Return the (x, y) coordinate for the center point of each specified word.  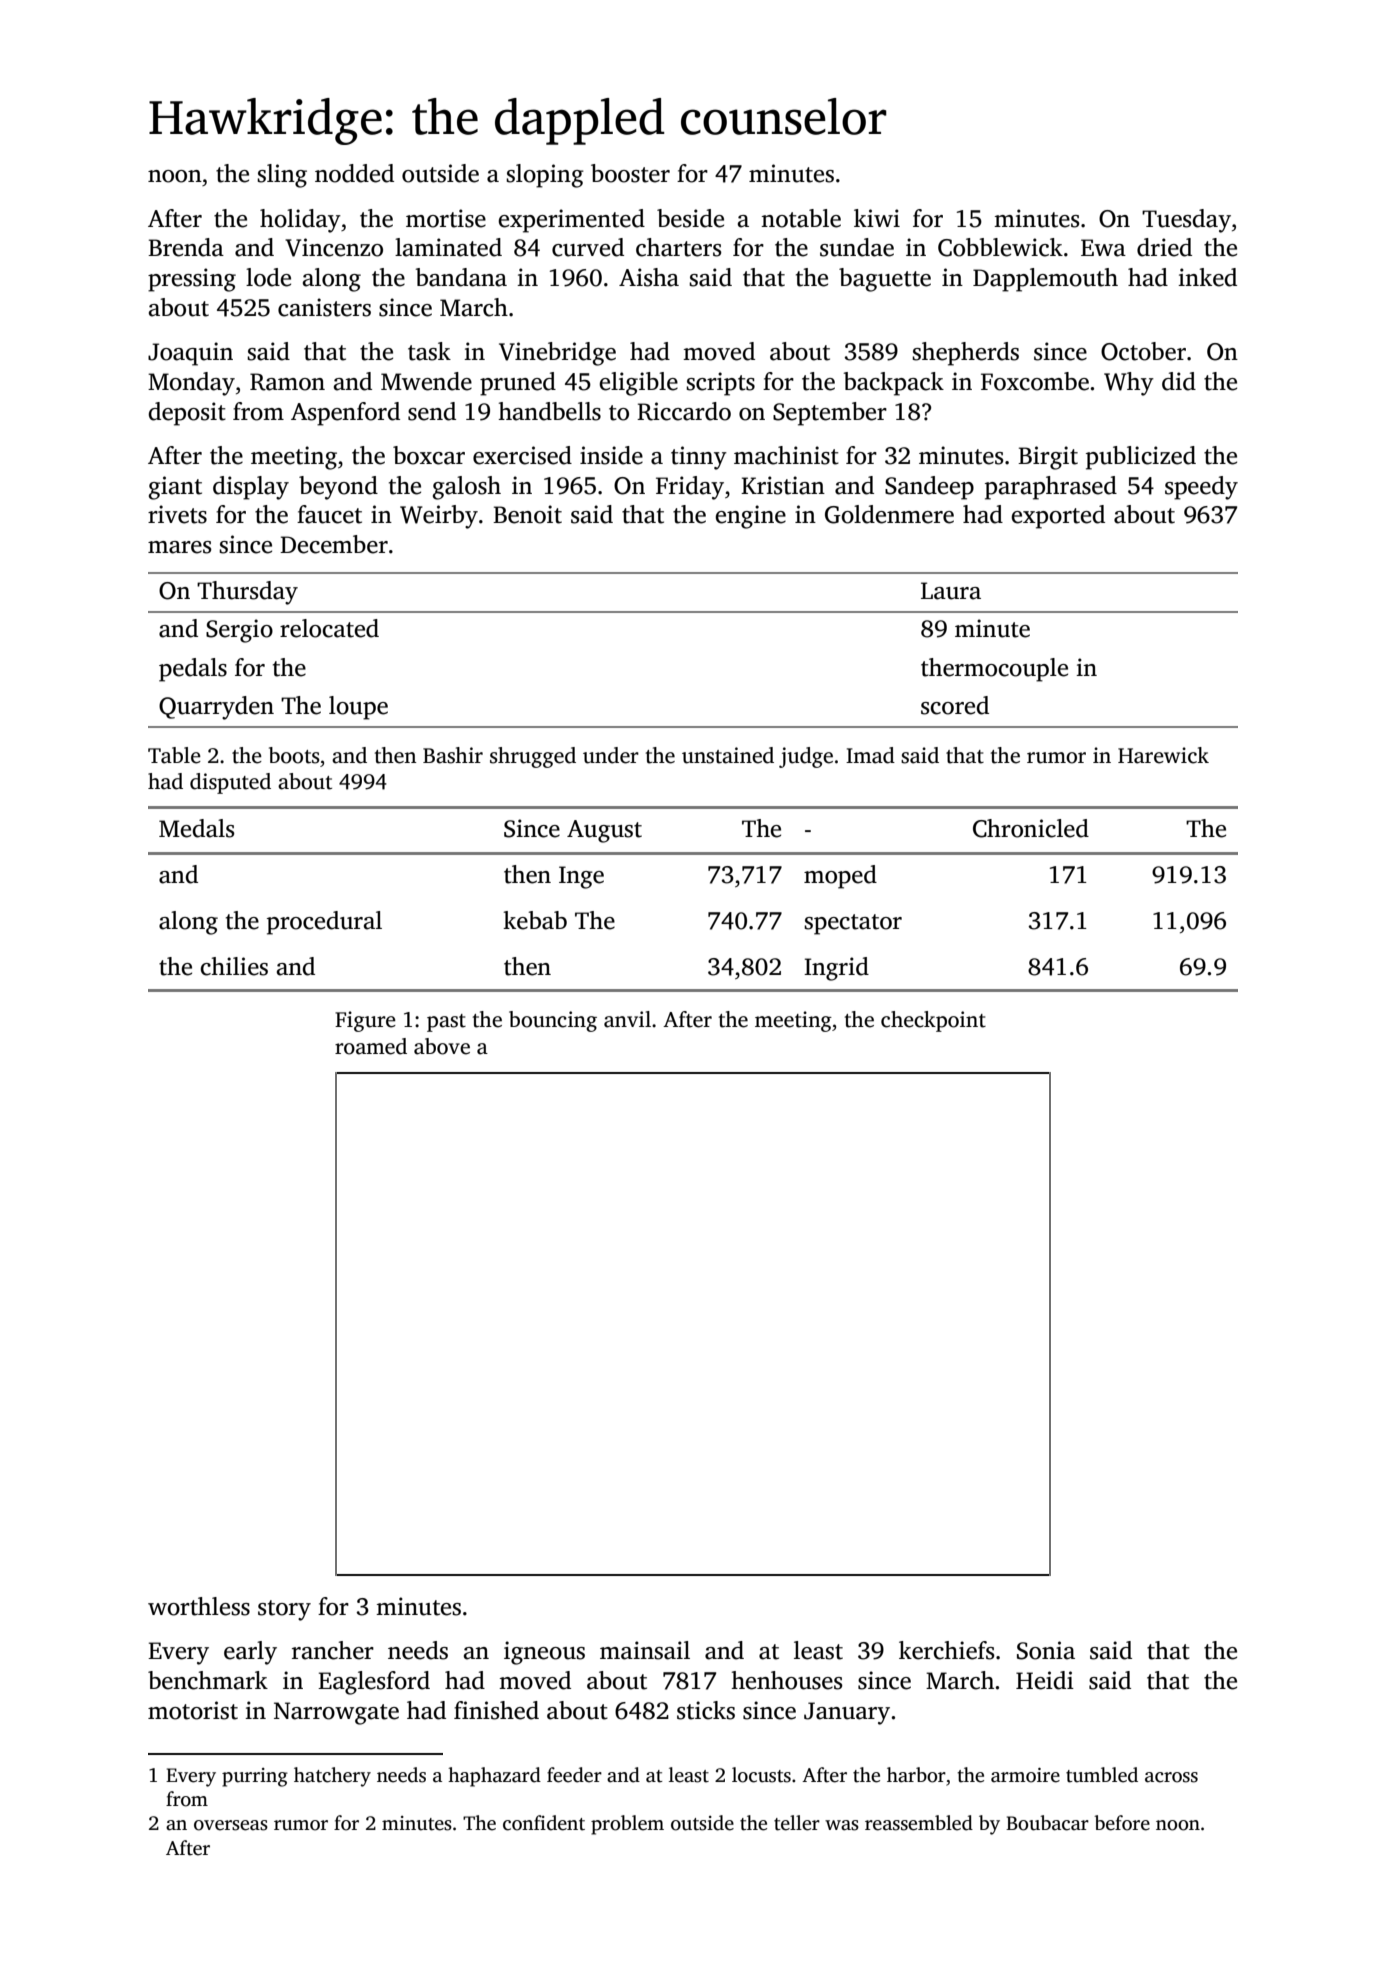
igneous (544, 1653)
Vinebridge (557, 354)
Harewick (1163, 755)
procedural (324, 923)
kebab (535, 920)
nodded (354, 173)
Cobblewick (1000, 247)
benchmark (208, 1680)
